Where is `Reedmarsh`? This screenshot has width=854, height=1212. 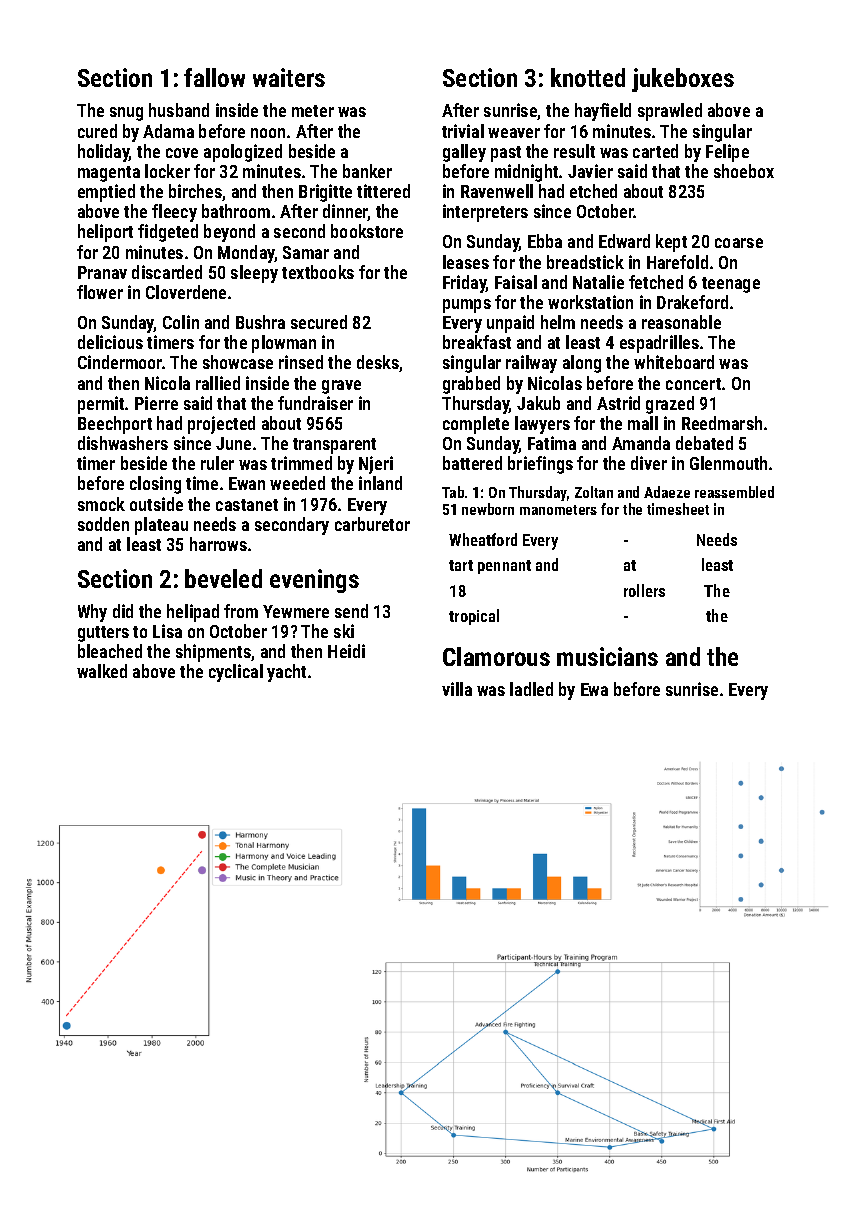 Reedmarsh is located at coordinates (722, 423).
